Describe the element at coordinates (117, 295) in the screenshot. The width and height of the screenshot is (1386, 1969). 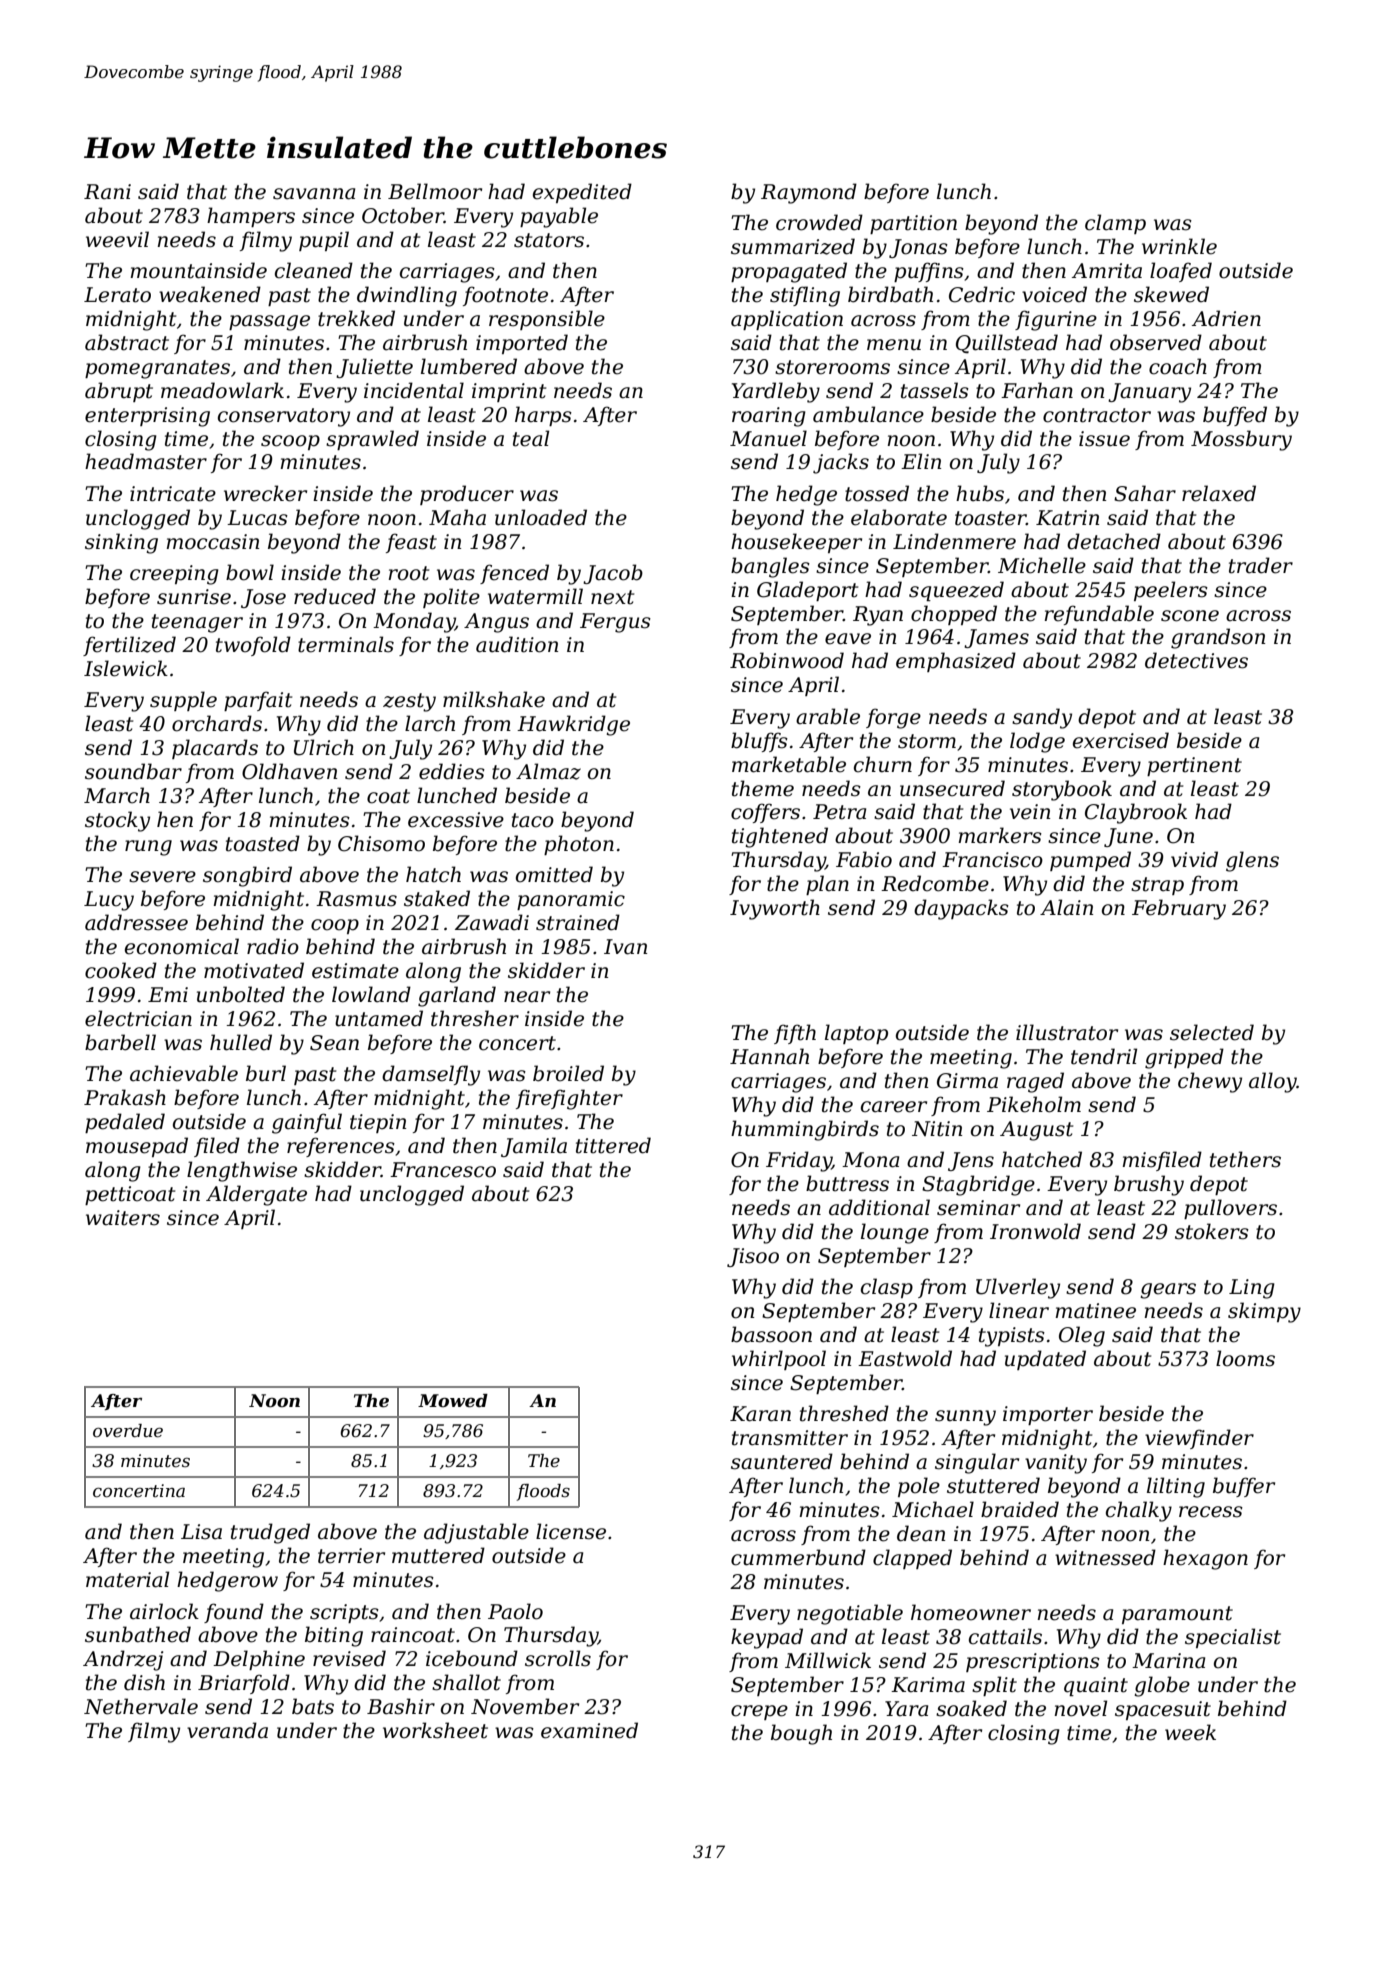
I see `Lerato` at that location.
